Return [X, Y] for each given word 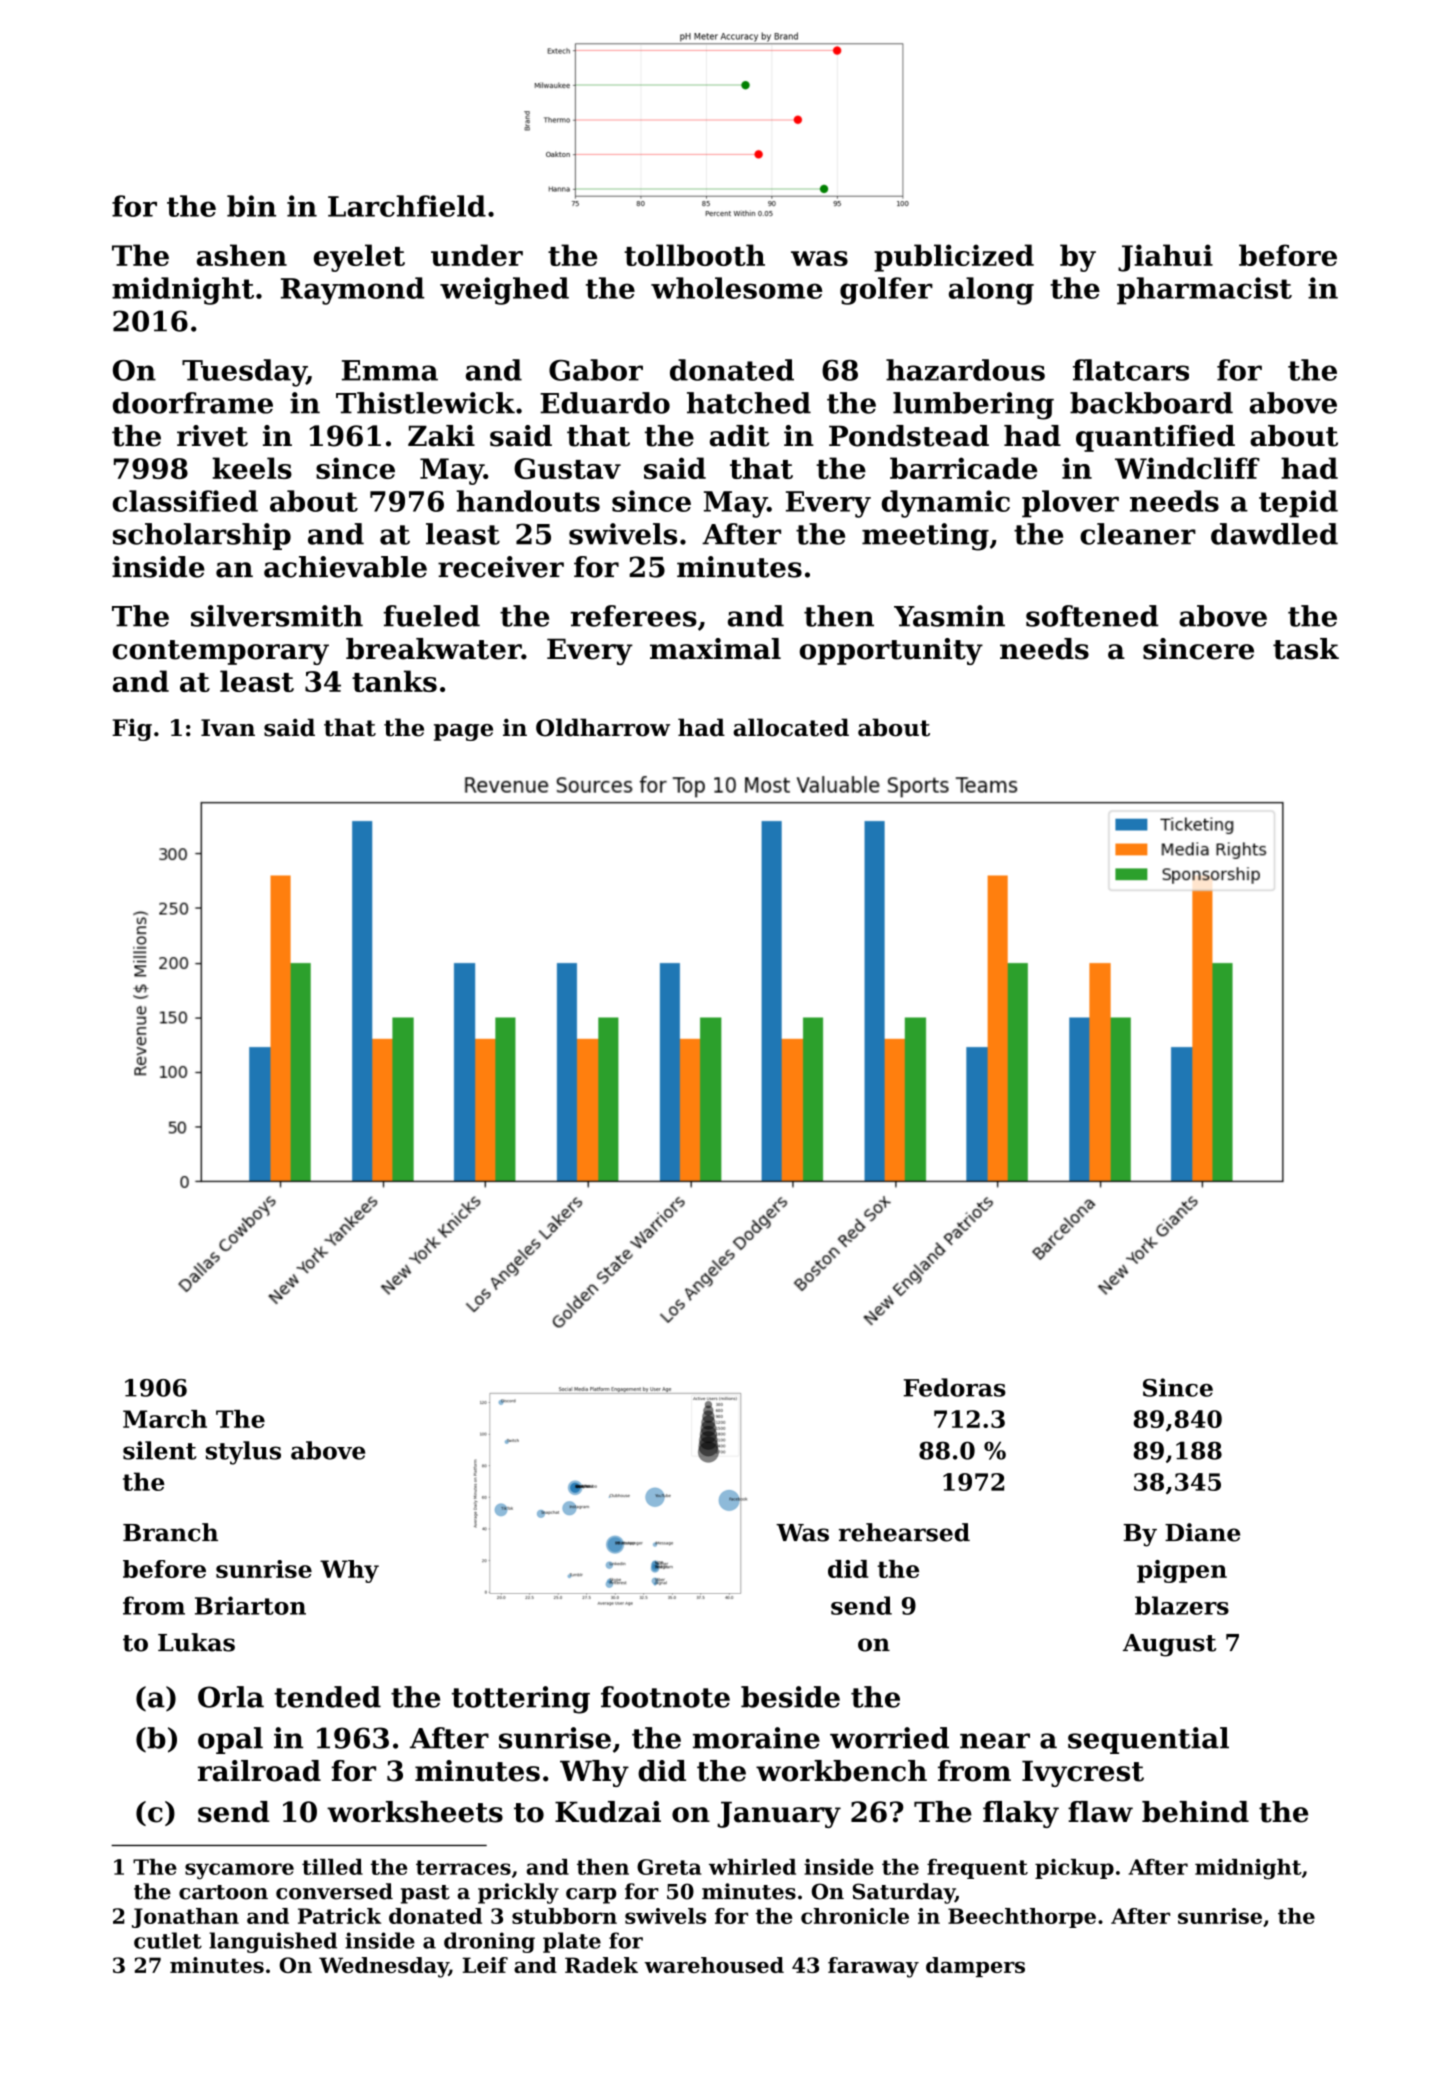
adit [739, 436]
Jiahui [1165, 258]
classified [185, 501]
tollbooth [694, 255]
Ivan [228, 728]
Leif [485, 1965]
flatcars [1131, 370]
